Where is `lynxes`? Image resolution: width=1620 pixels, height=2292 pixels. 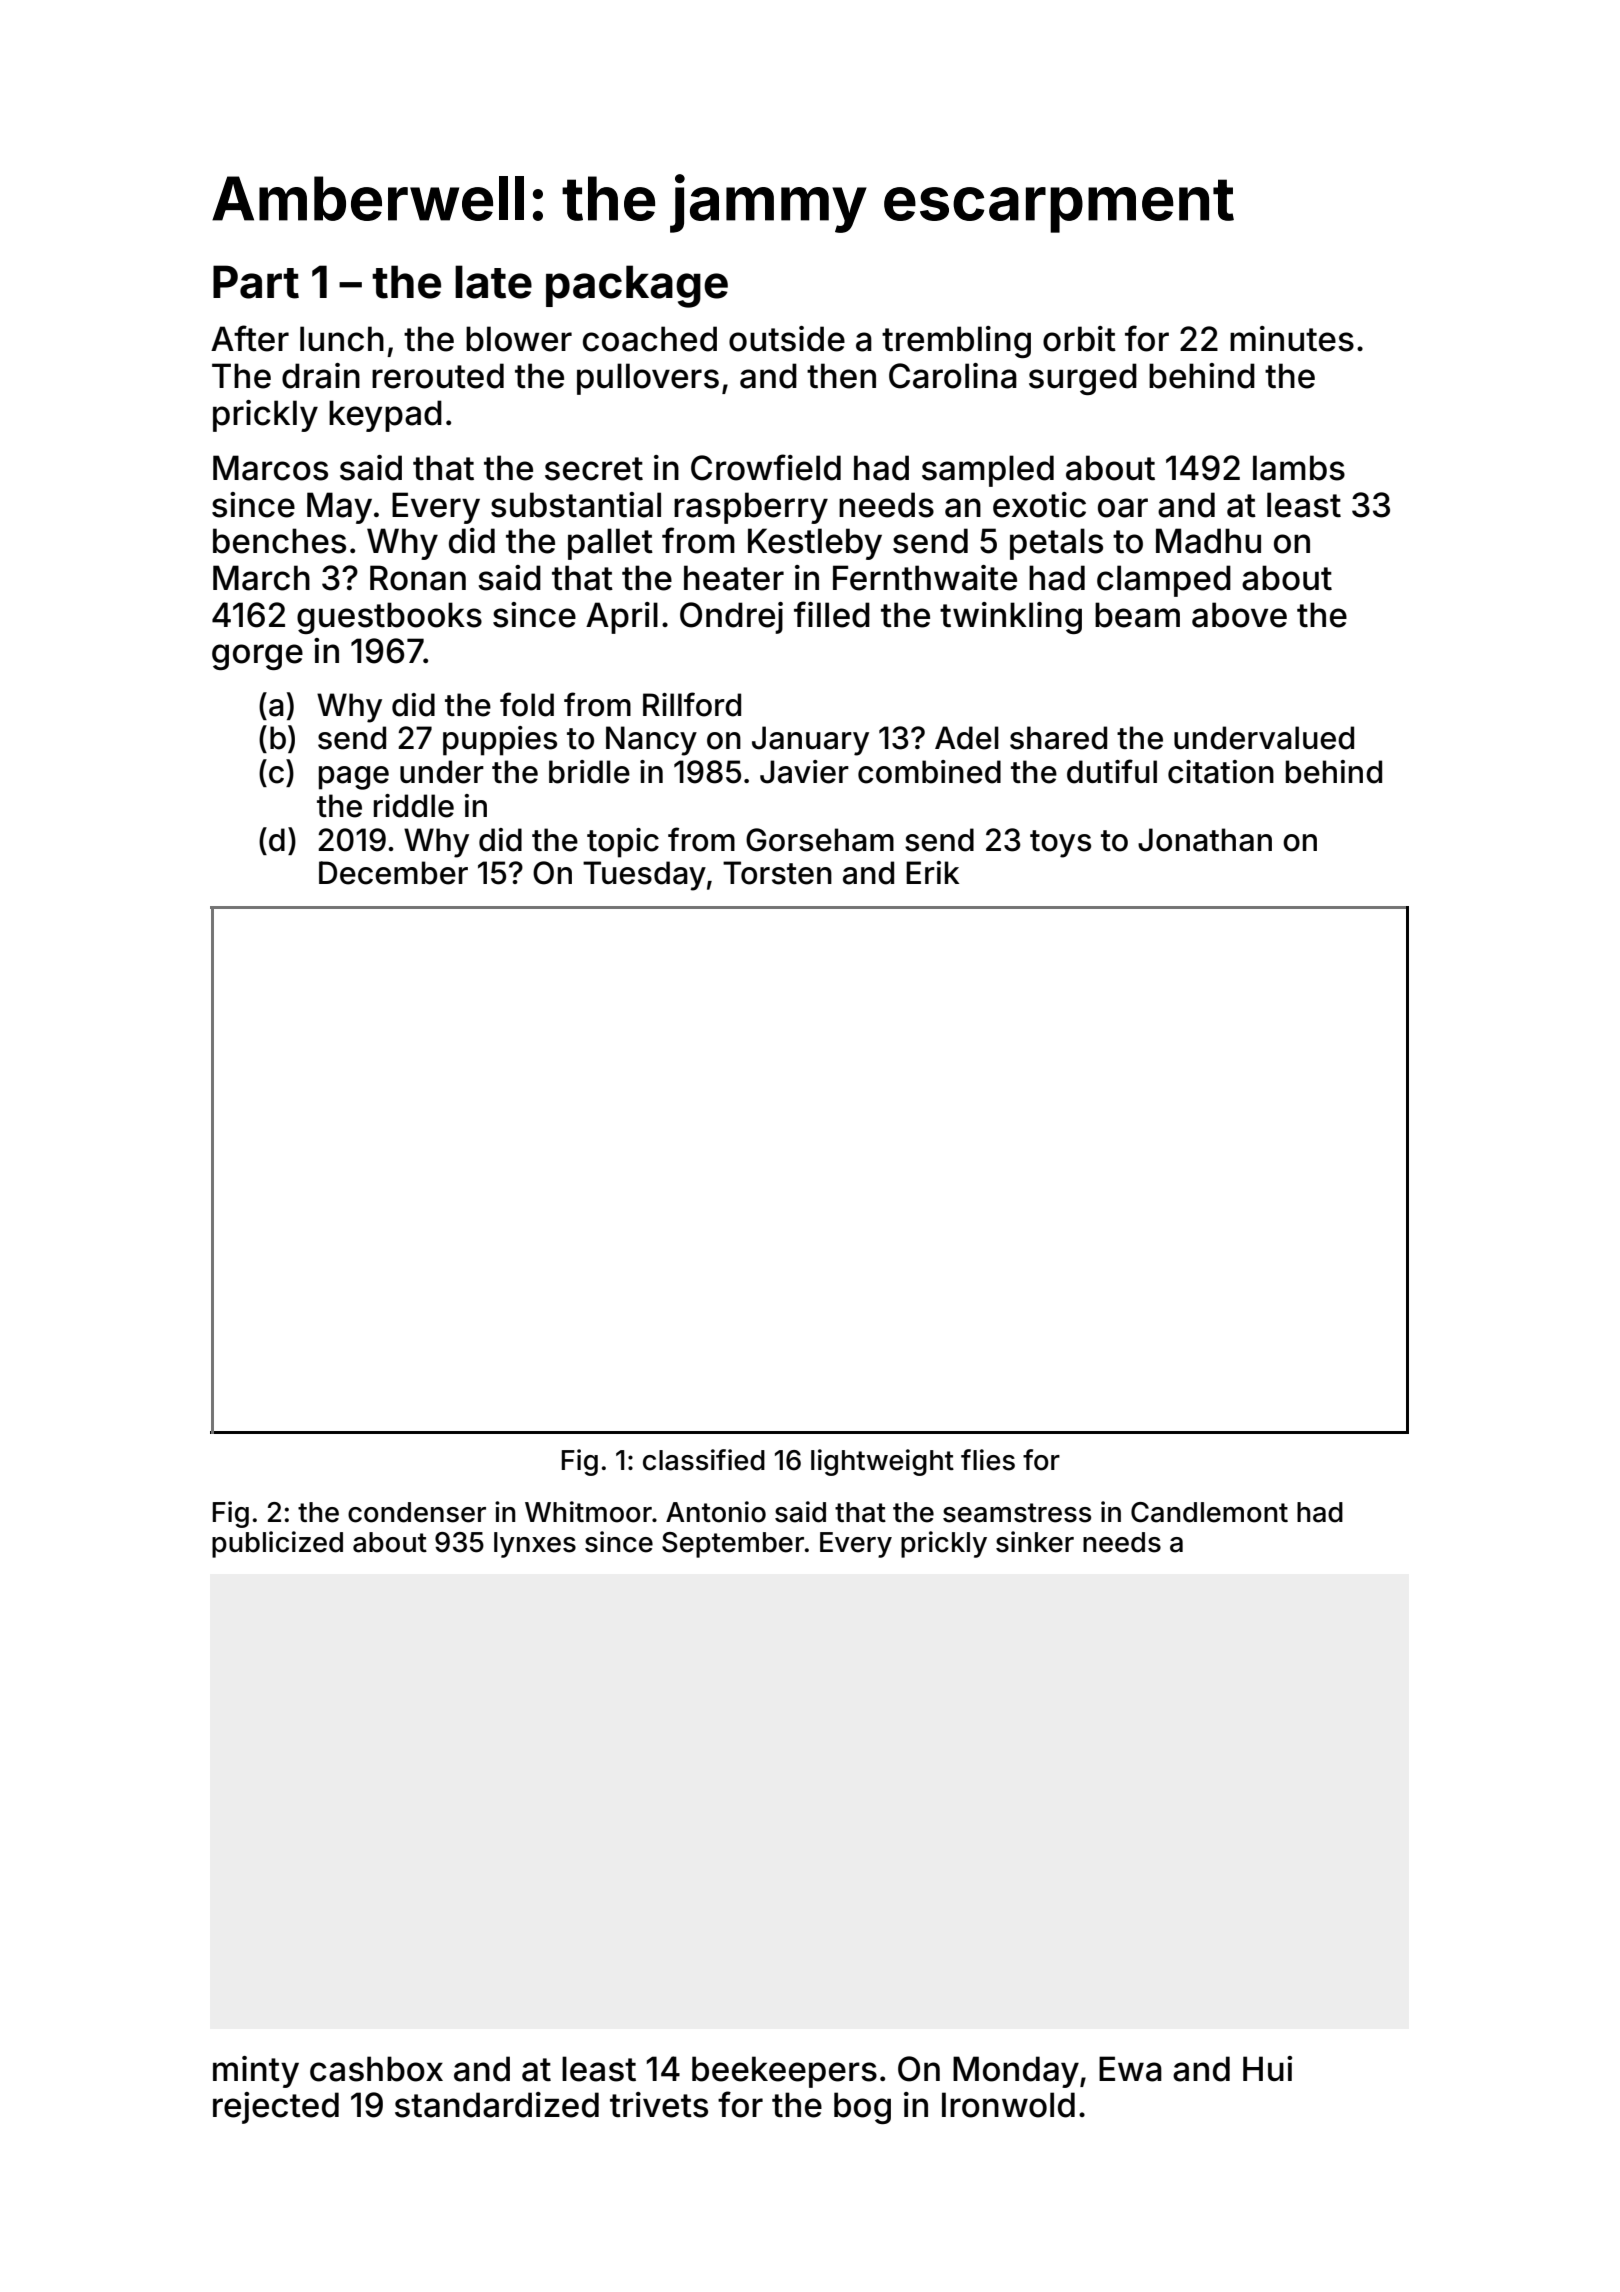
lynxes is located at coordinates (535, 1545).
